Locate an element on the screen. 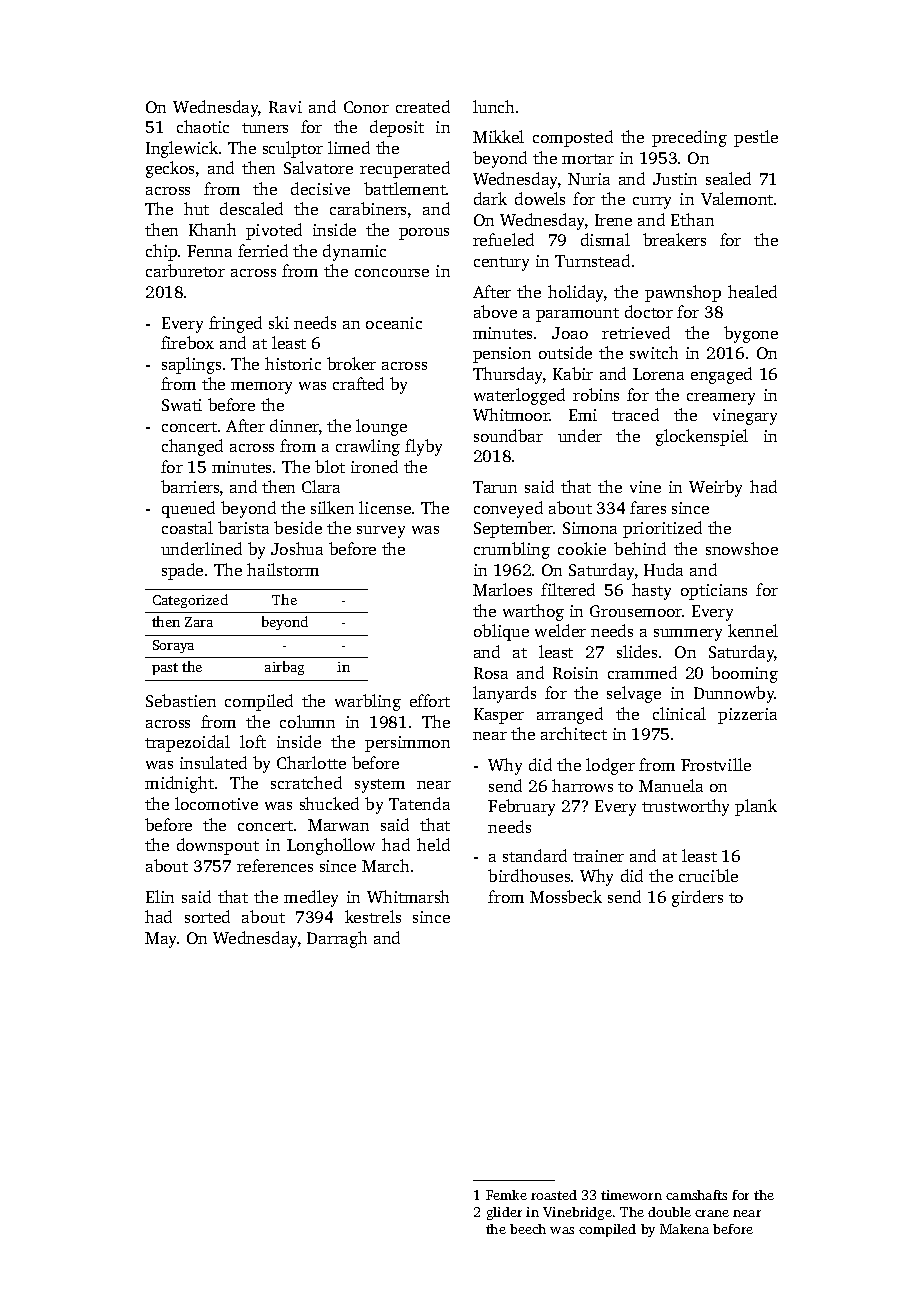  crumbling is located at coordinates (512, 550).
